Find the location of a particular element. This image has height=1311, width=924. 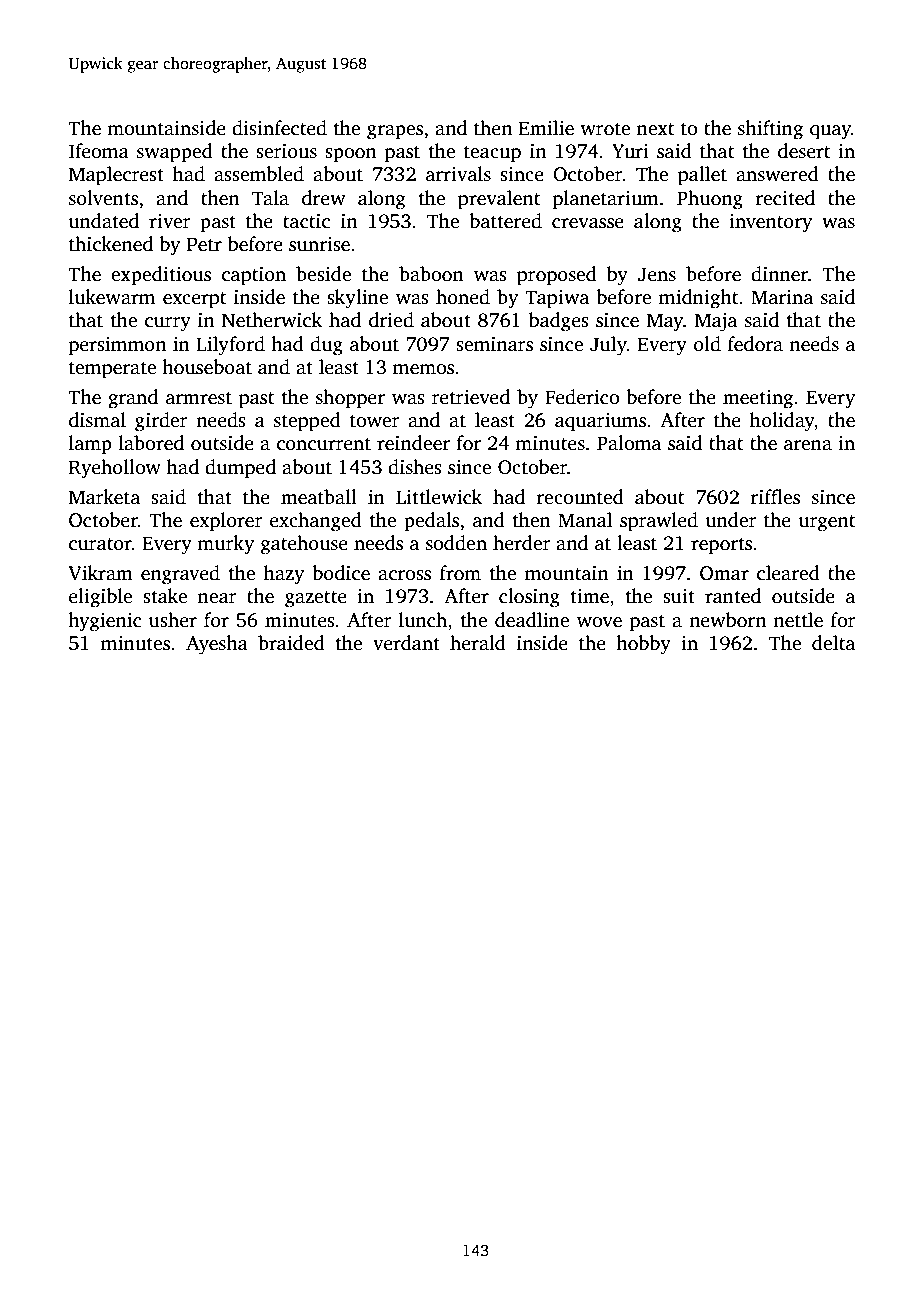

temperate is located at coordinates (112, 370).
